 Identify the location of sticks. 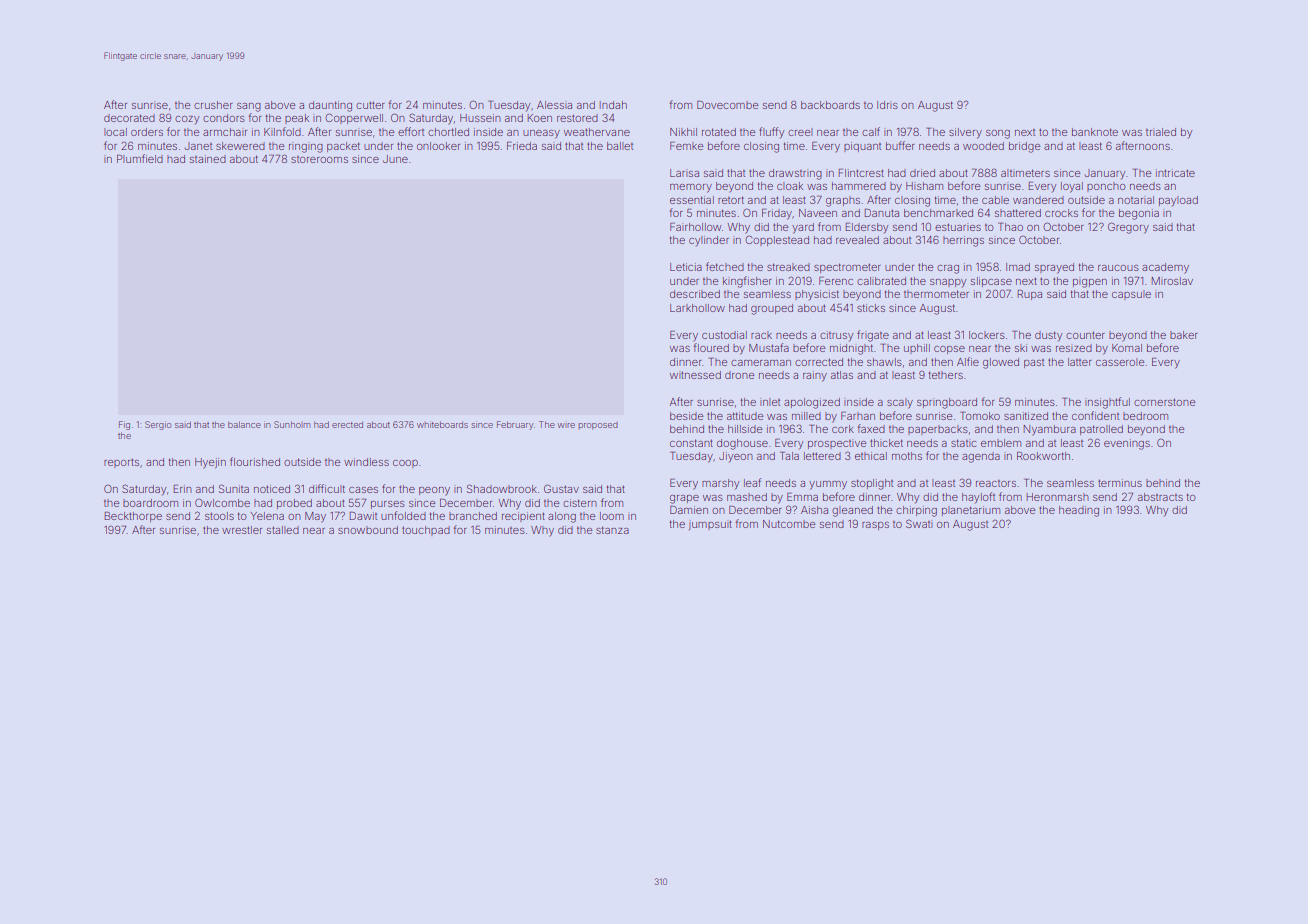
(871, 308).
